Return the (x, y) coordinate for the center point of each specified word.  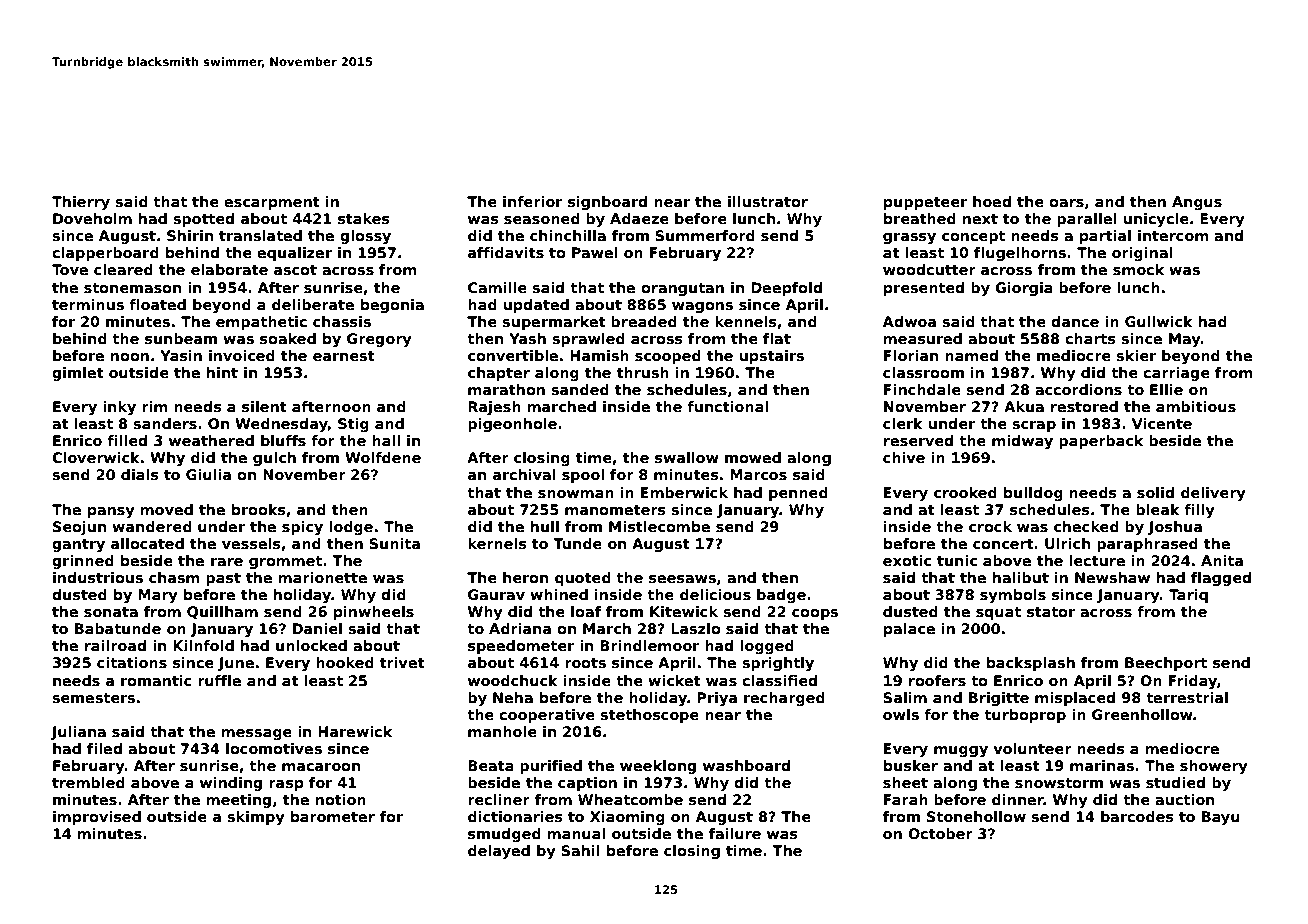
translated (260, 235)
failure (735, 833)
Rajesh (494, 408)
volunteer (1032, 748)
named (971, 355)
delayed (499, 852)
